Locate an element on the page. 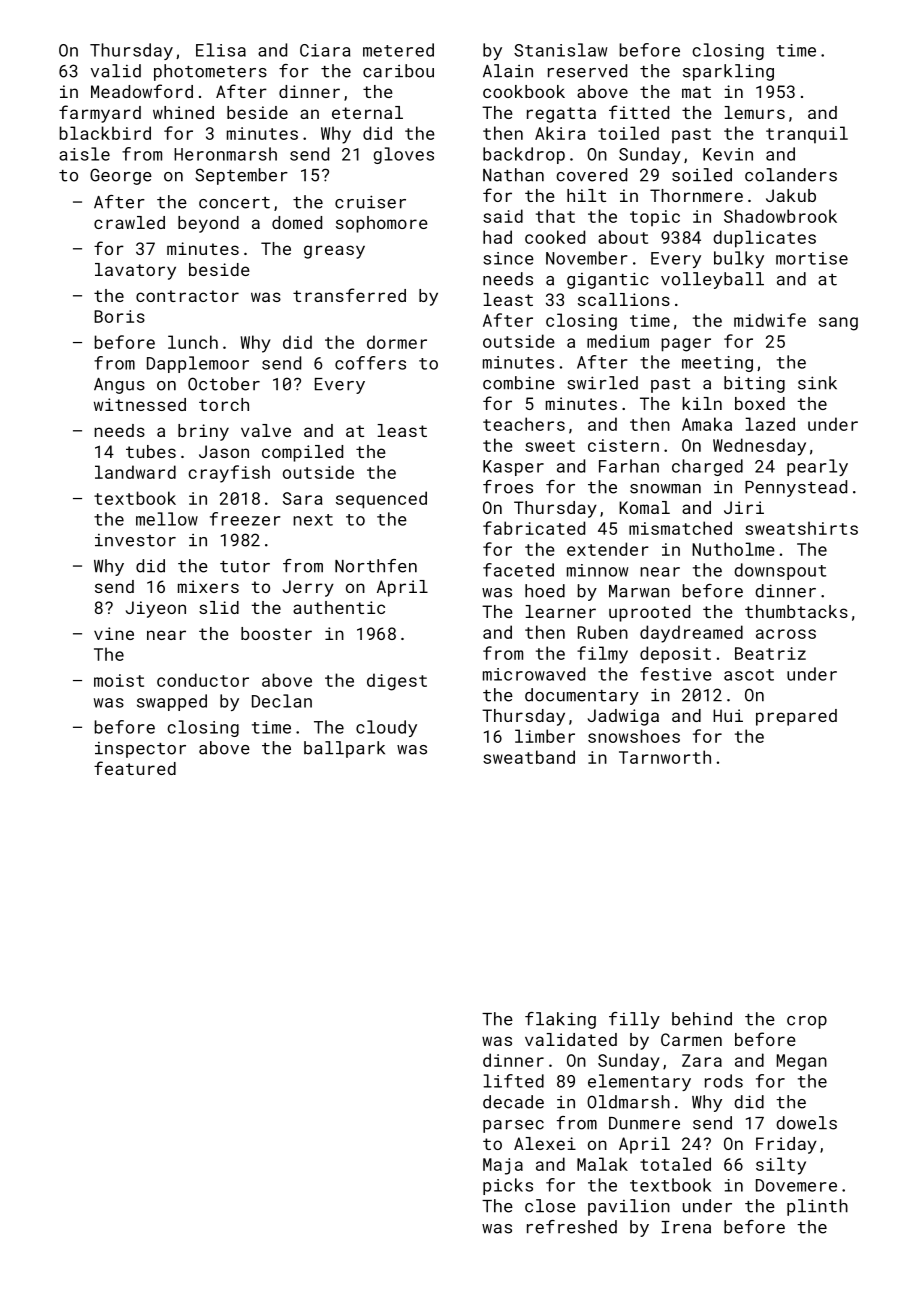 The height and width of the page is (1308, 924). inspector is located at coordinates (140, 750).
